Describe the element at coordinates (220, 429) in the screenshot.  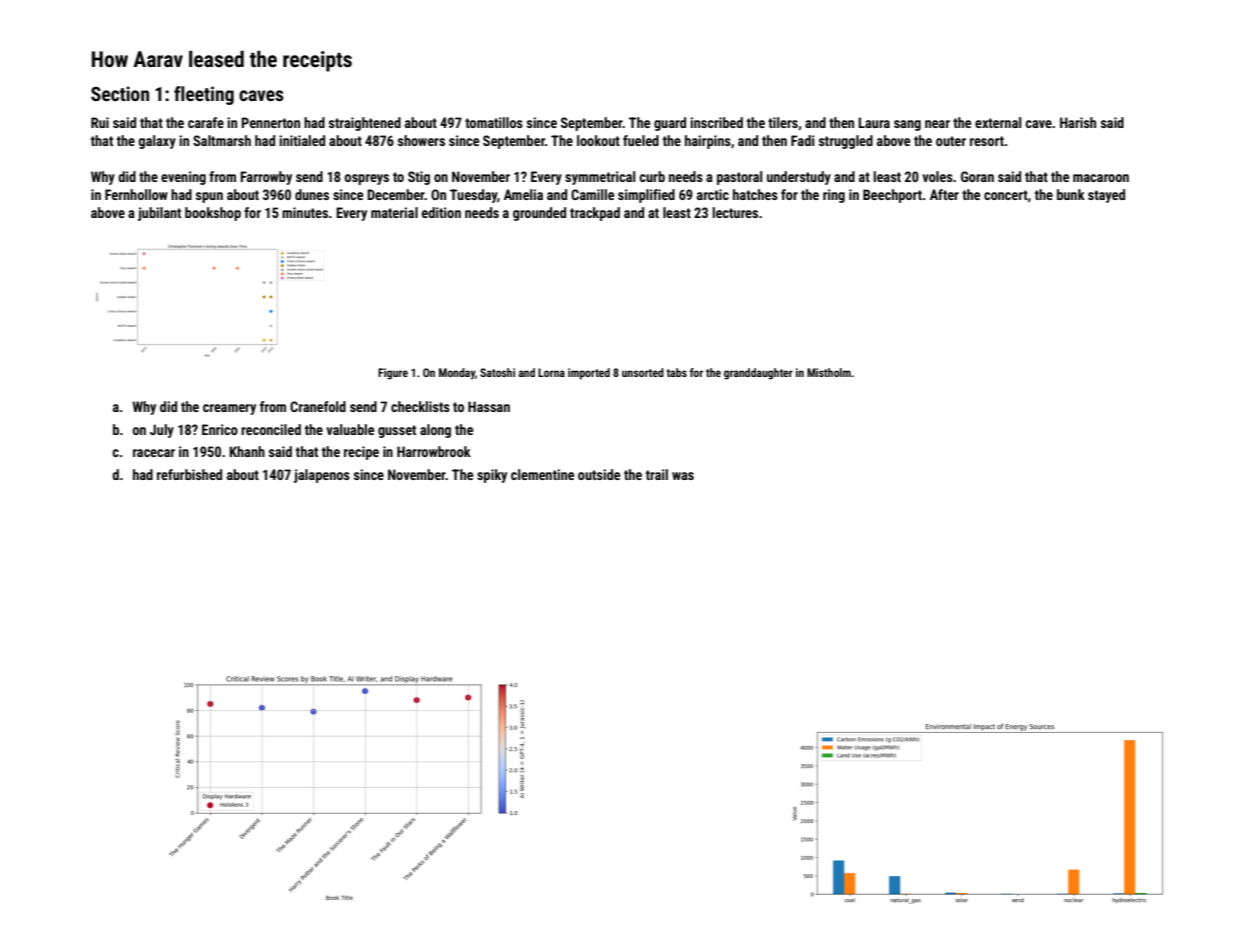
I see `Enrico` at that location.
